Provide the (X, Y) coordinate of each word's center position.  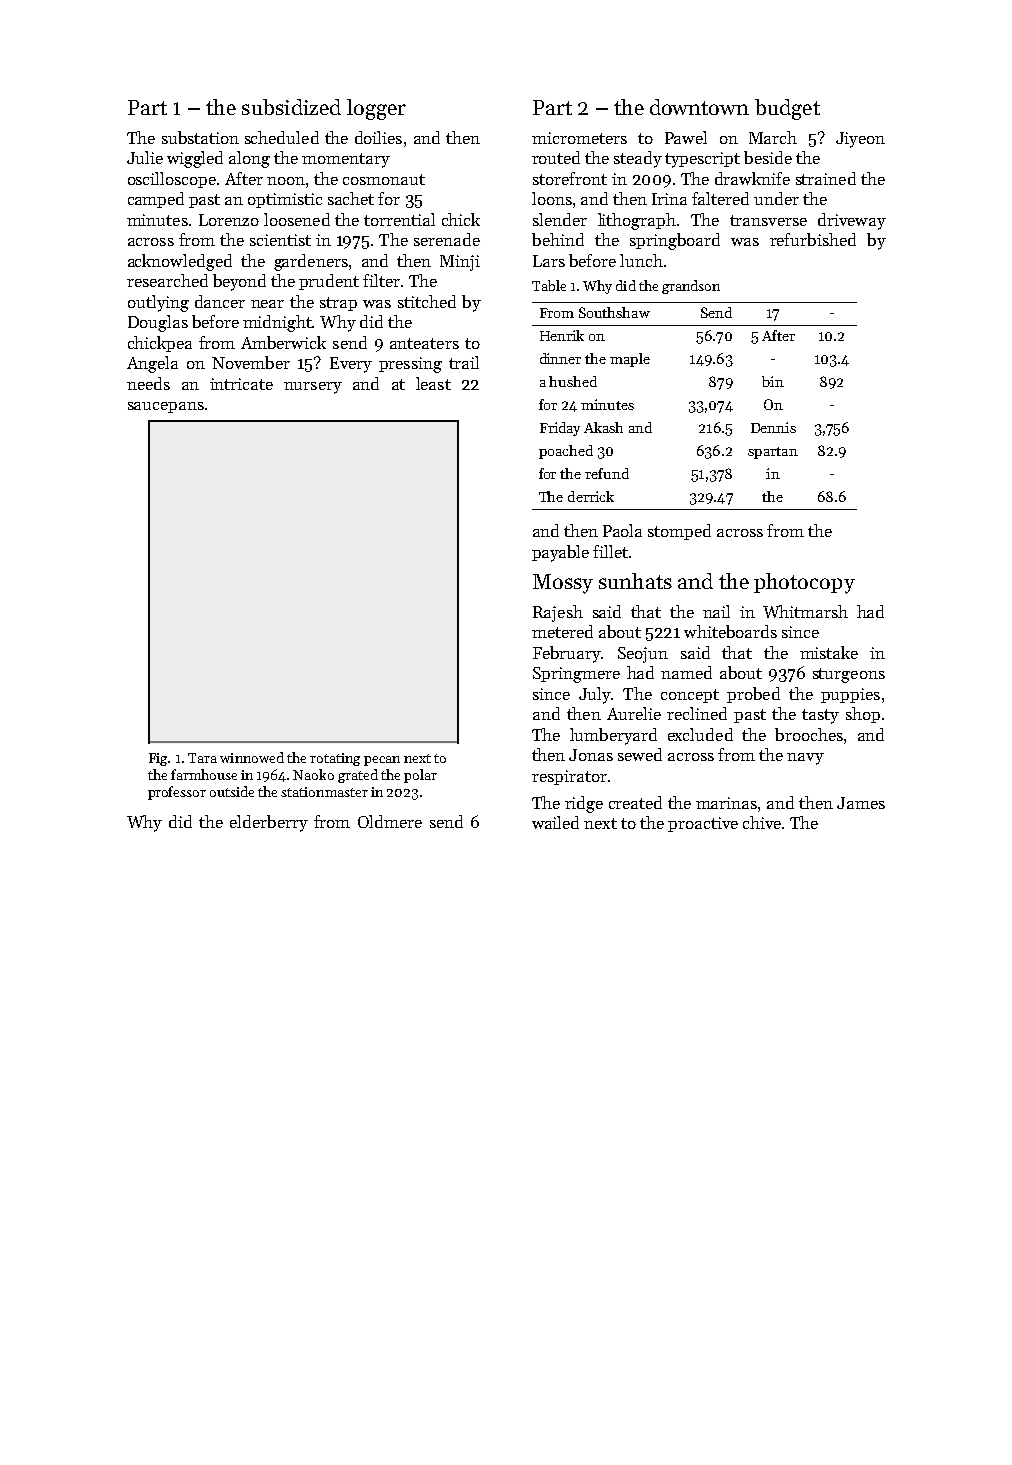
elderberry (269, 823)
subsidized (291, 107)
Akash (603, 427)
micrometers (579, 138)
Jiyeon (860, 140)
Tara (202, 758)
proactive (703, 824)
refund (607, 473)
